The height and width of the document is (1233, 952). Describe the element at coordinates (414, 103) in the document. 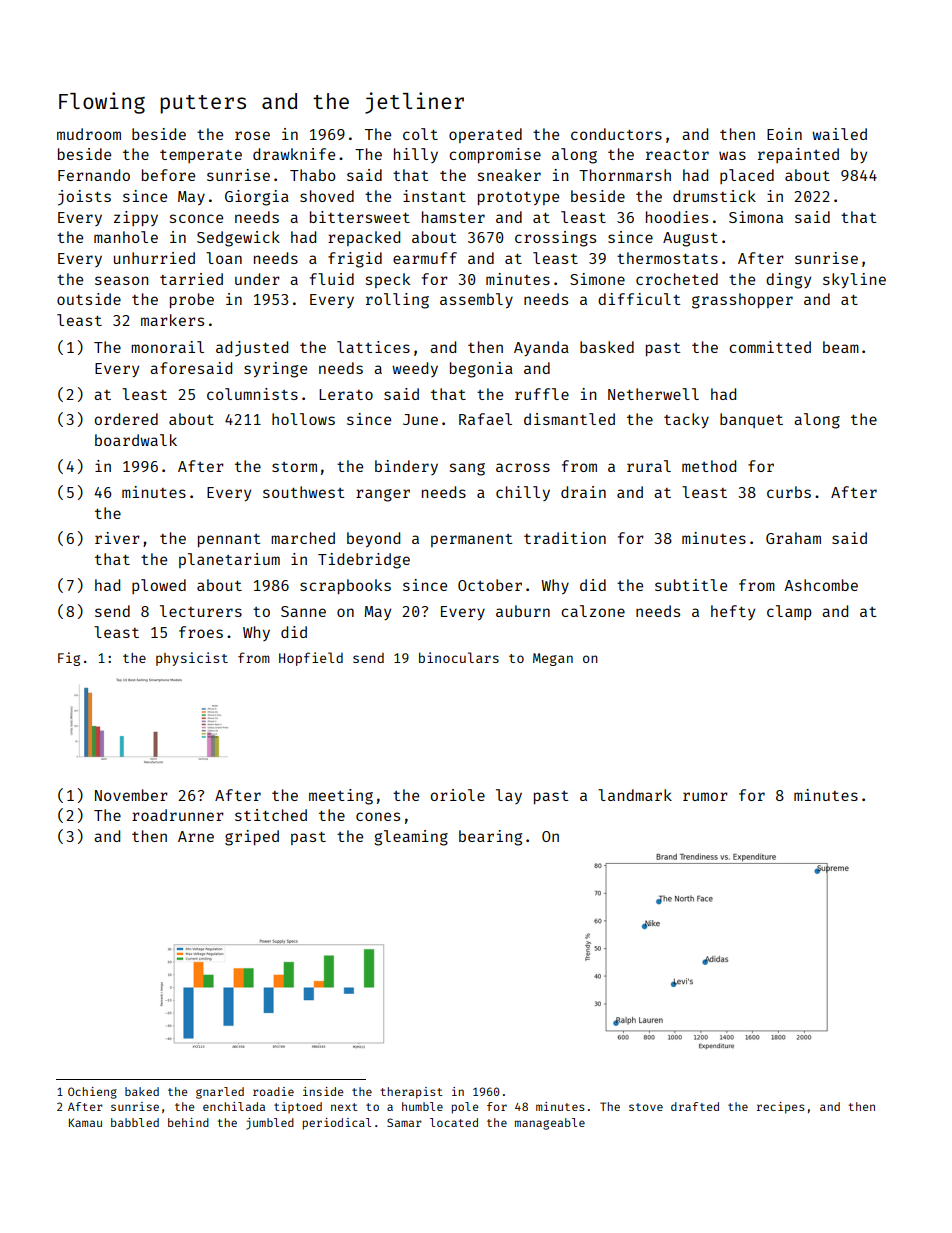

I see `jetliner` at that location.
